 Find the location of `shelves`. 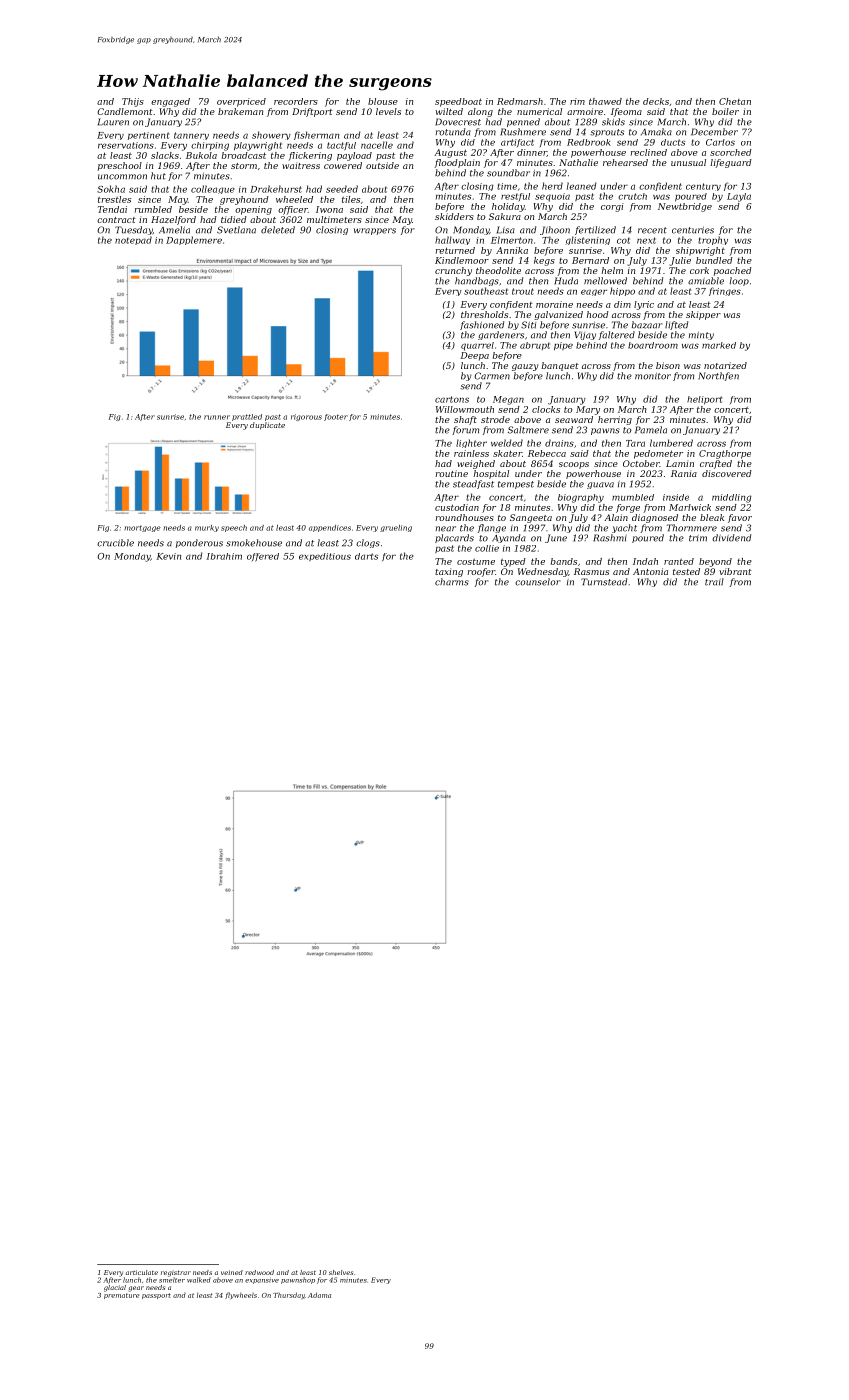

shelves is located at coordinates (341, 1272).
